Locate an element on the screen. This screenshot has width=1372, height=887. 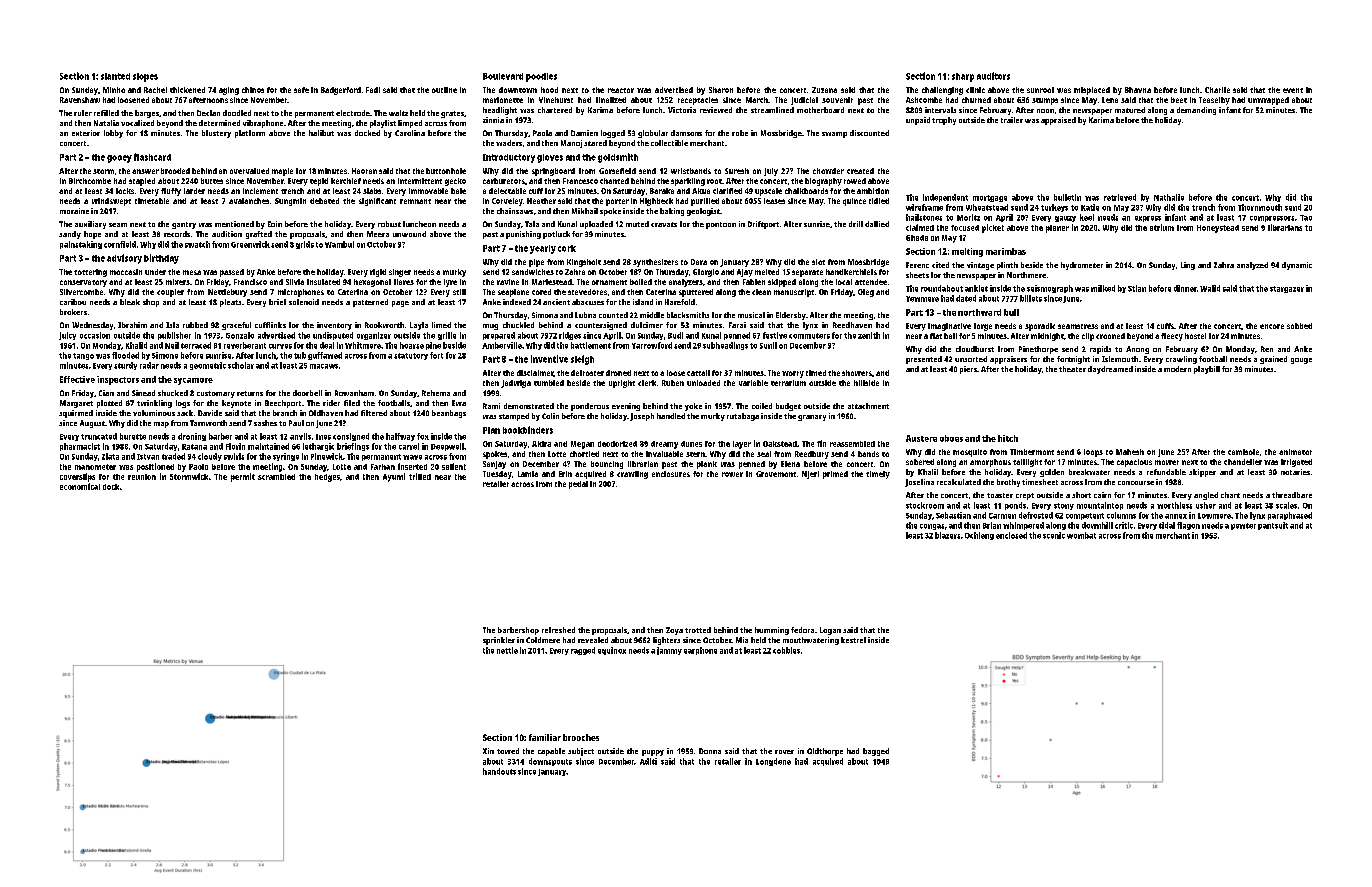
Dara is located at coordinates (699, 262).
